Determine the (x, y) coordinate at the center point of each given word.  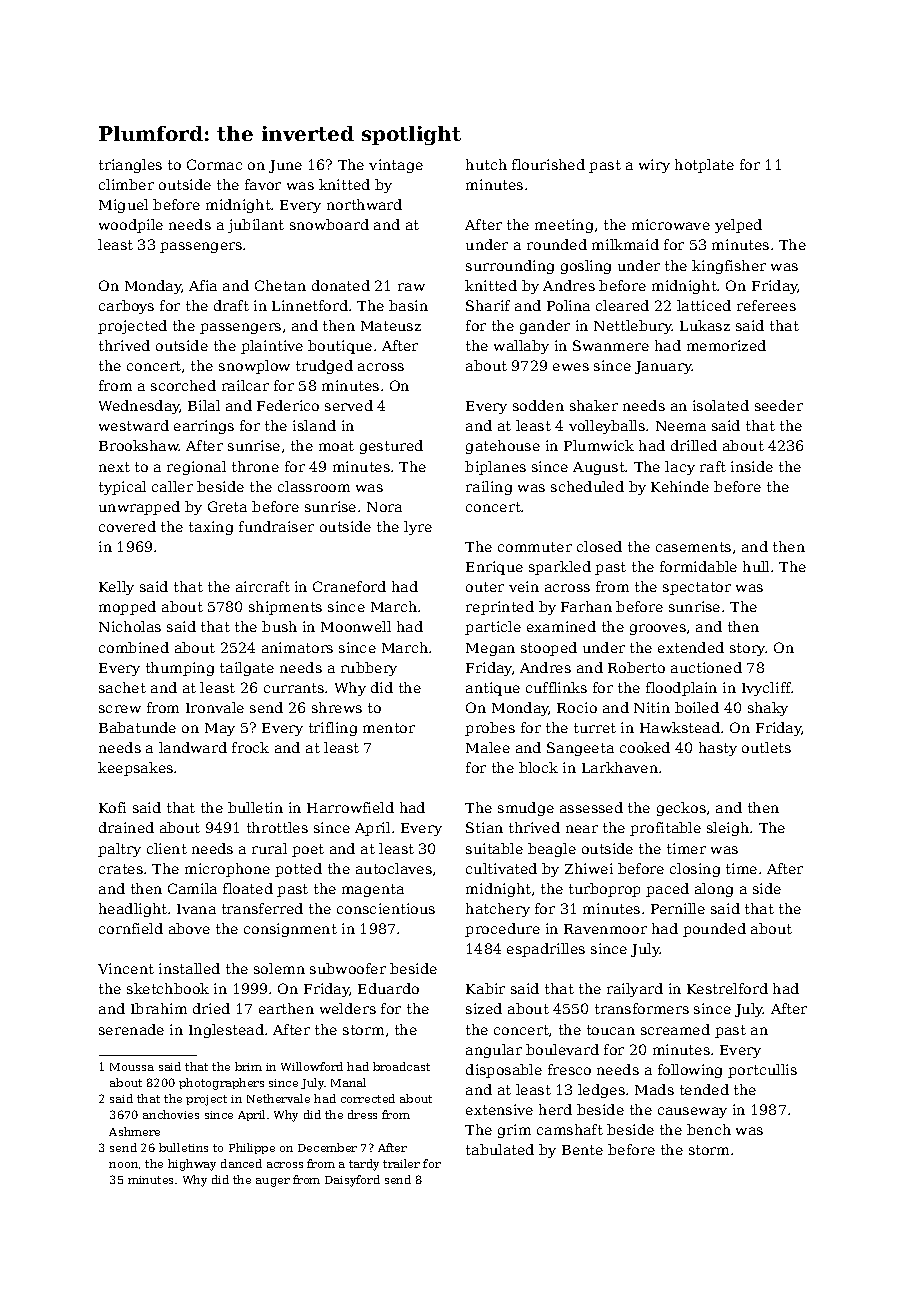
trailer (401, 1163)
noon (123, 1165)
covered (127, 526)
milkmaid (625, 244)
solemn (279, 968)
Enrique (494, 568)
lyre (418, 528)
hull (756, 566)
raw (411, 287)
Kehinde (680, 486)
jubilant (256, 226)
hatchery (498, 910)
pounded (714, 930)
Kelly (116, 588)
